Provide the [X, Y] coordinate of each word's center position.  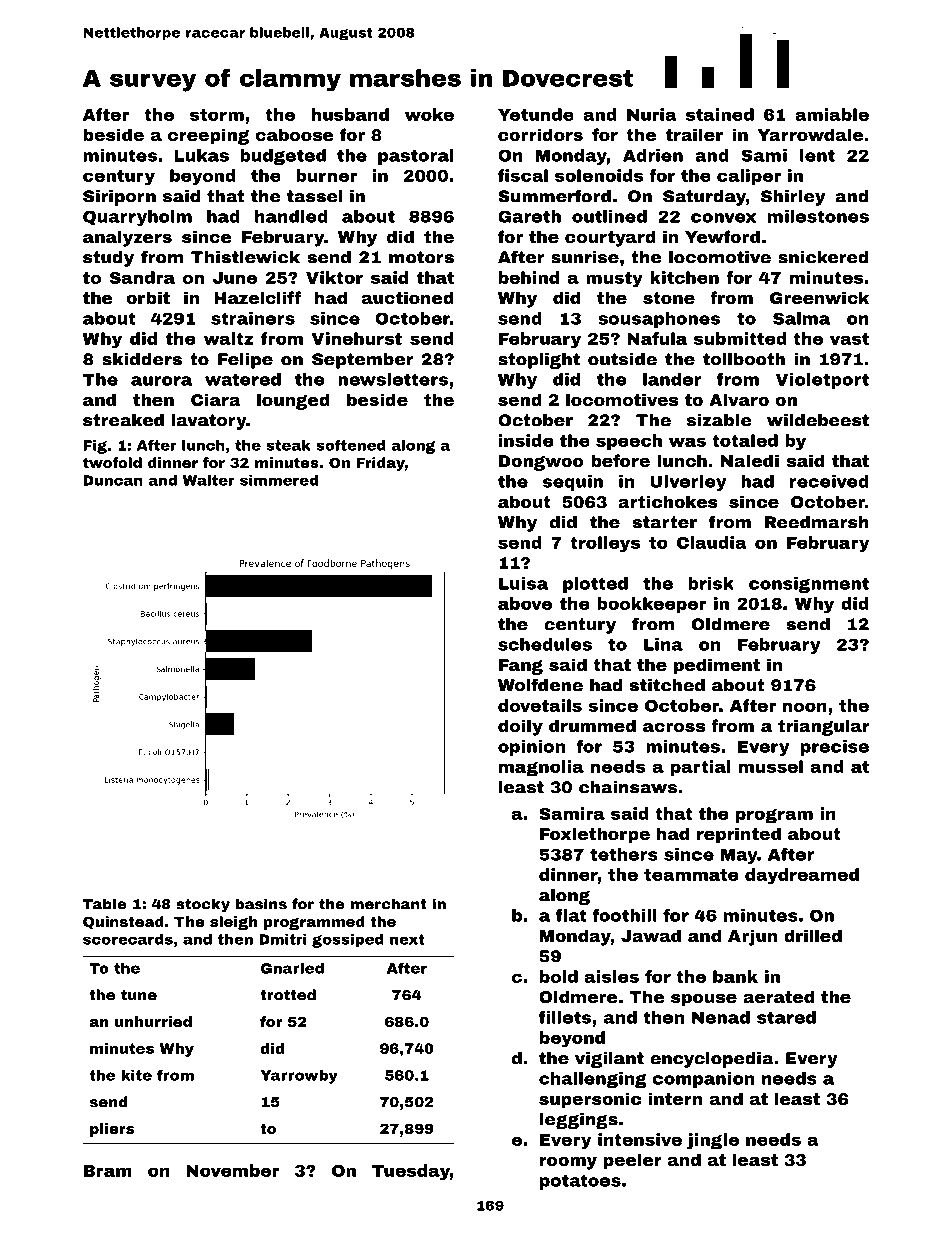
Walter [209, 480]
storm [217, 115]
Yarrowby [299, 1076]
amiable [832, 114]
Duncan [113, 480]
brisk [711, 583]
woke [429, 114]
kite [136, 1075]
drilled [813, 935]
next [407, 939]
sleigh [233, 923]
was [687, 442]
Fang [521, 667]
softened [351, 445]
